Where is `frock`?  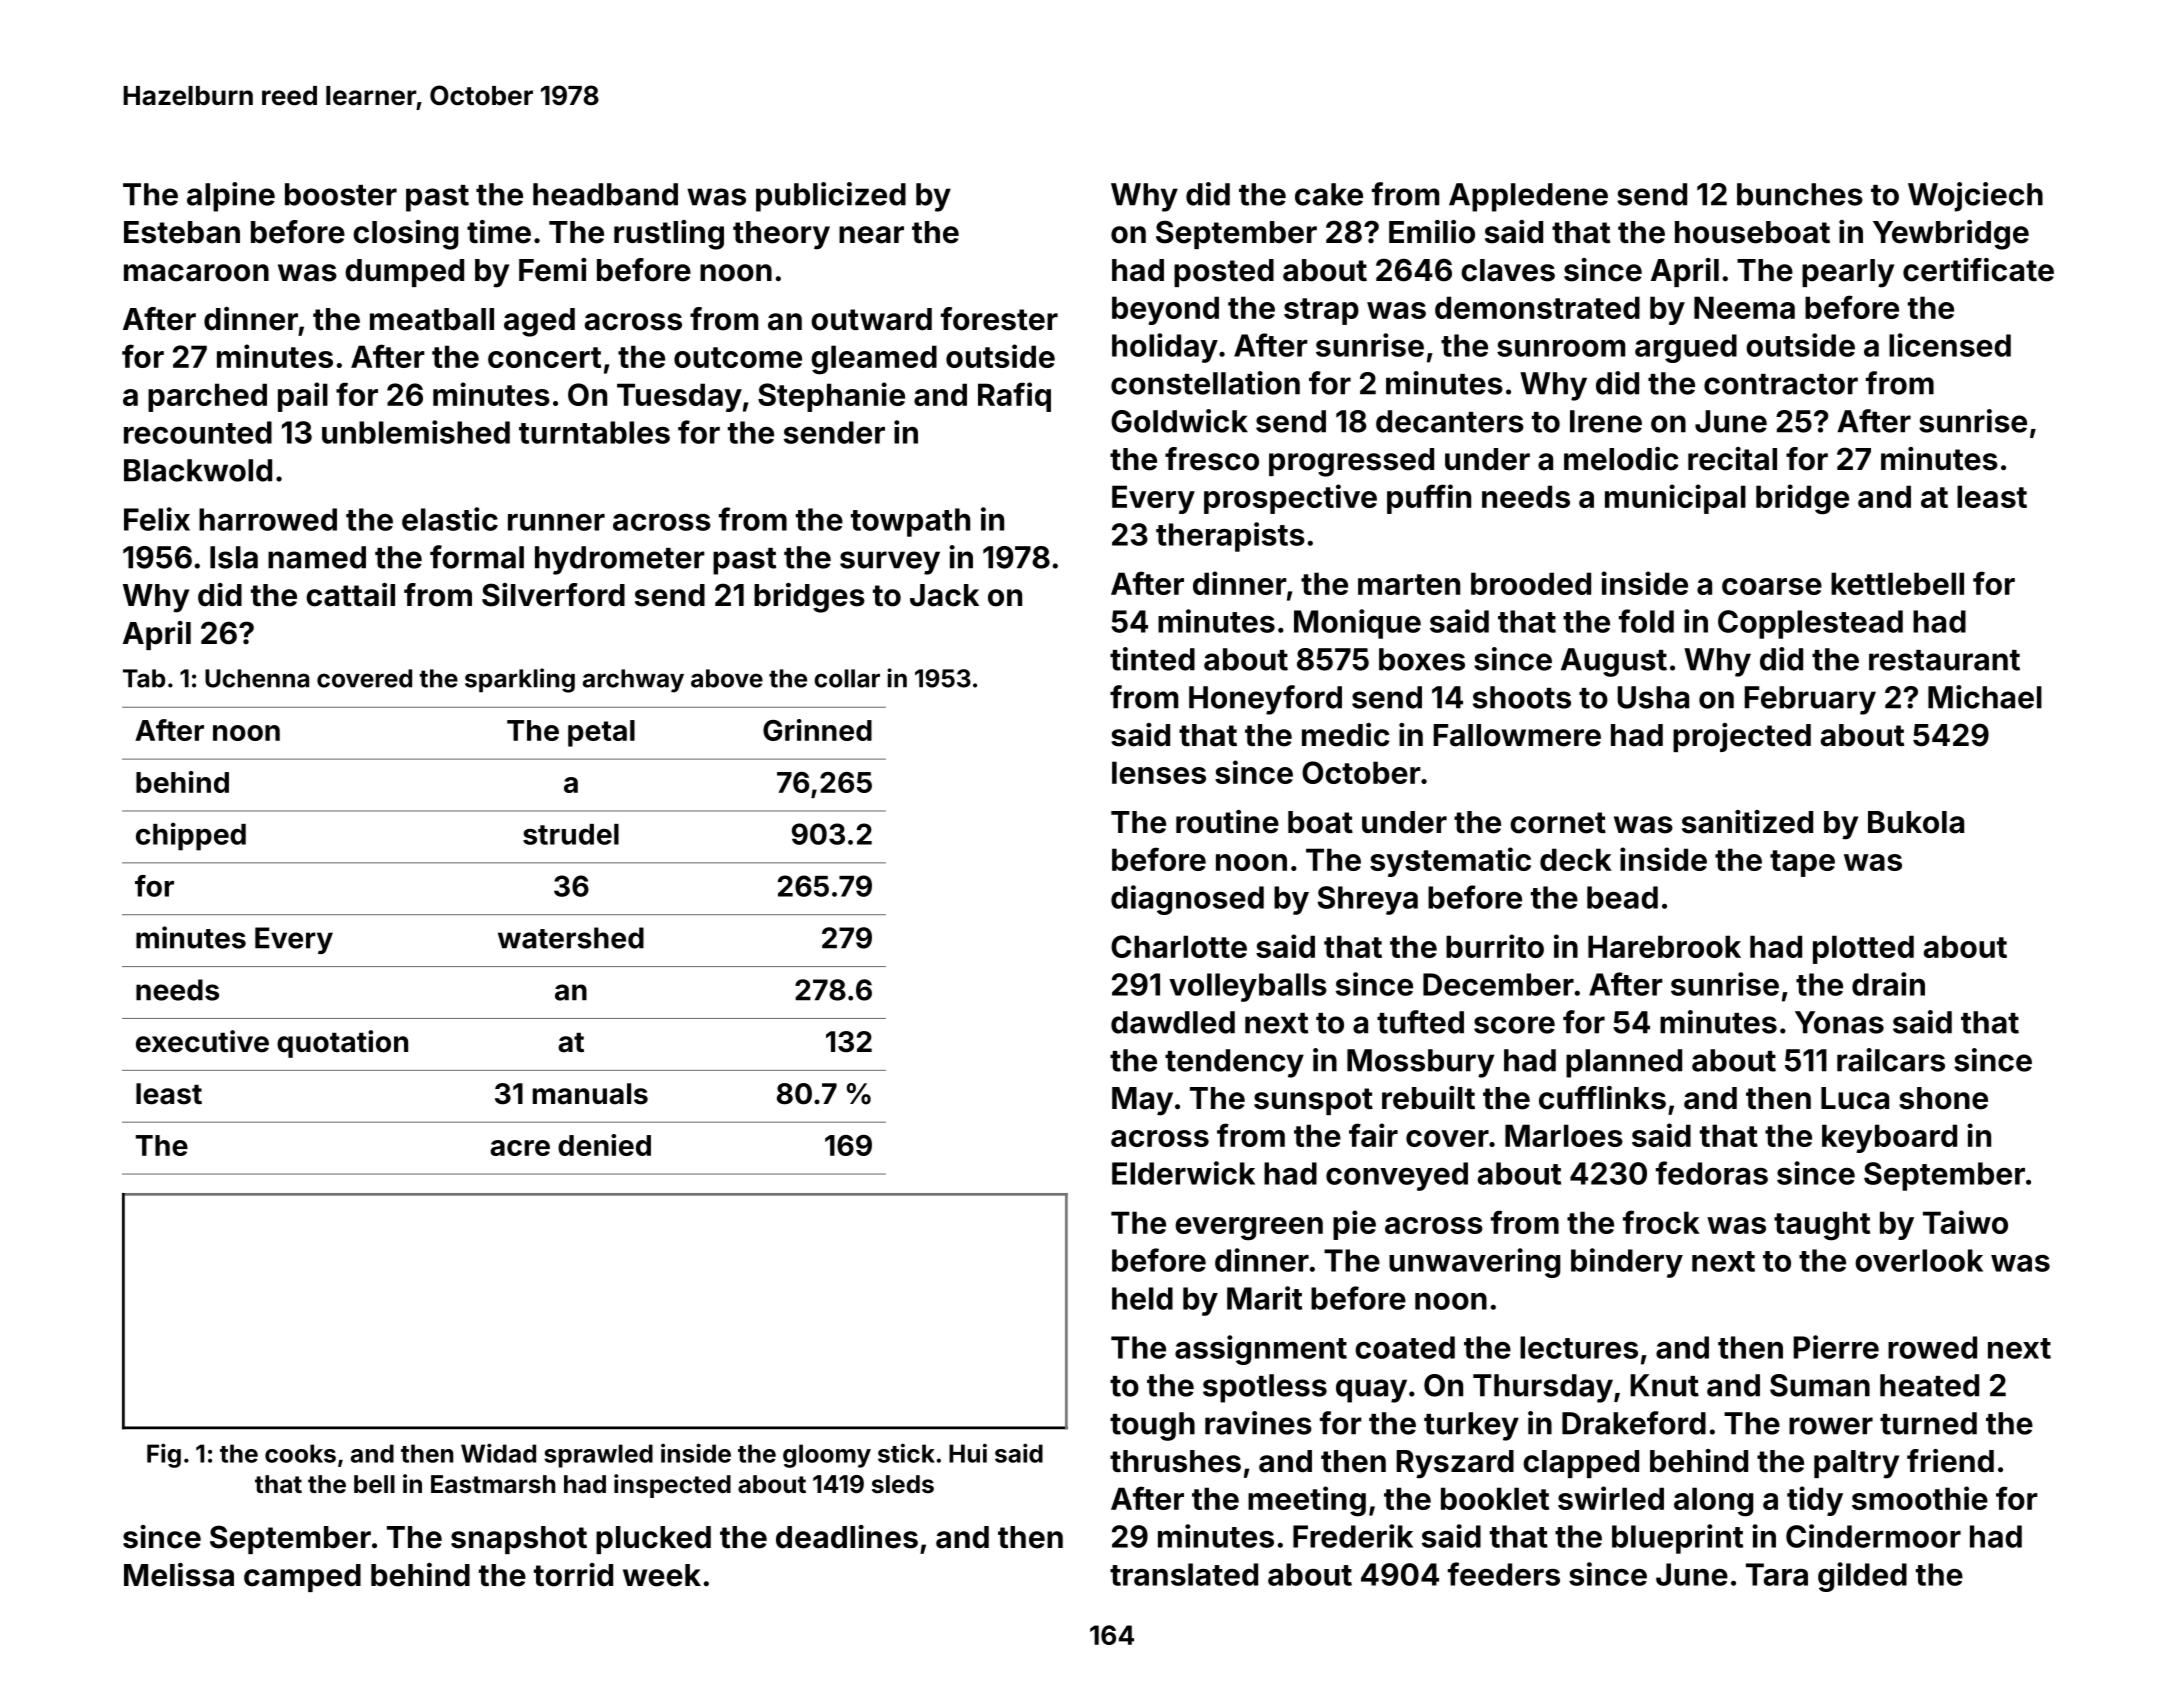 frock is located at coordinates (1661, 1222).
